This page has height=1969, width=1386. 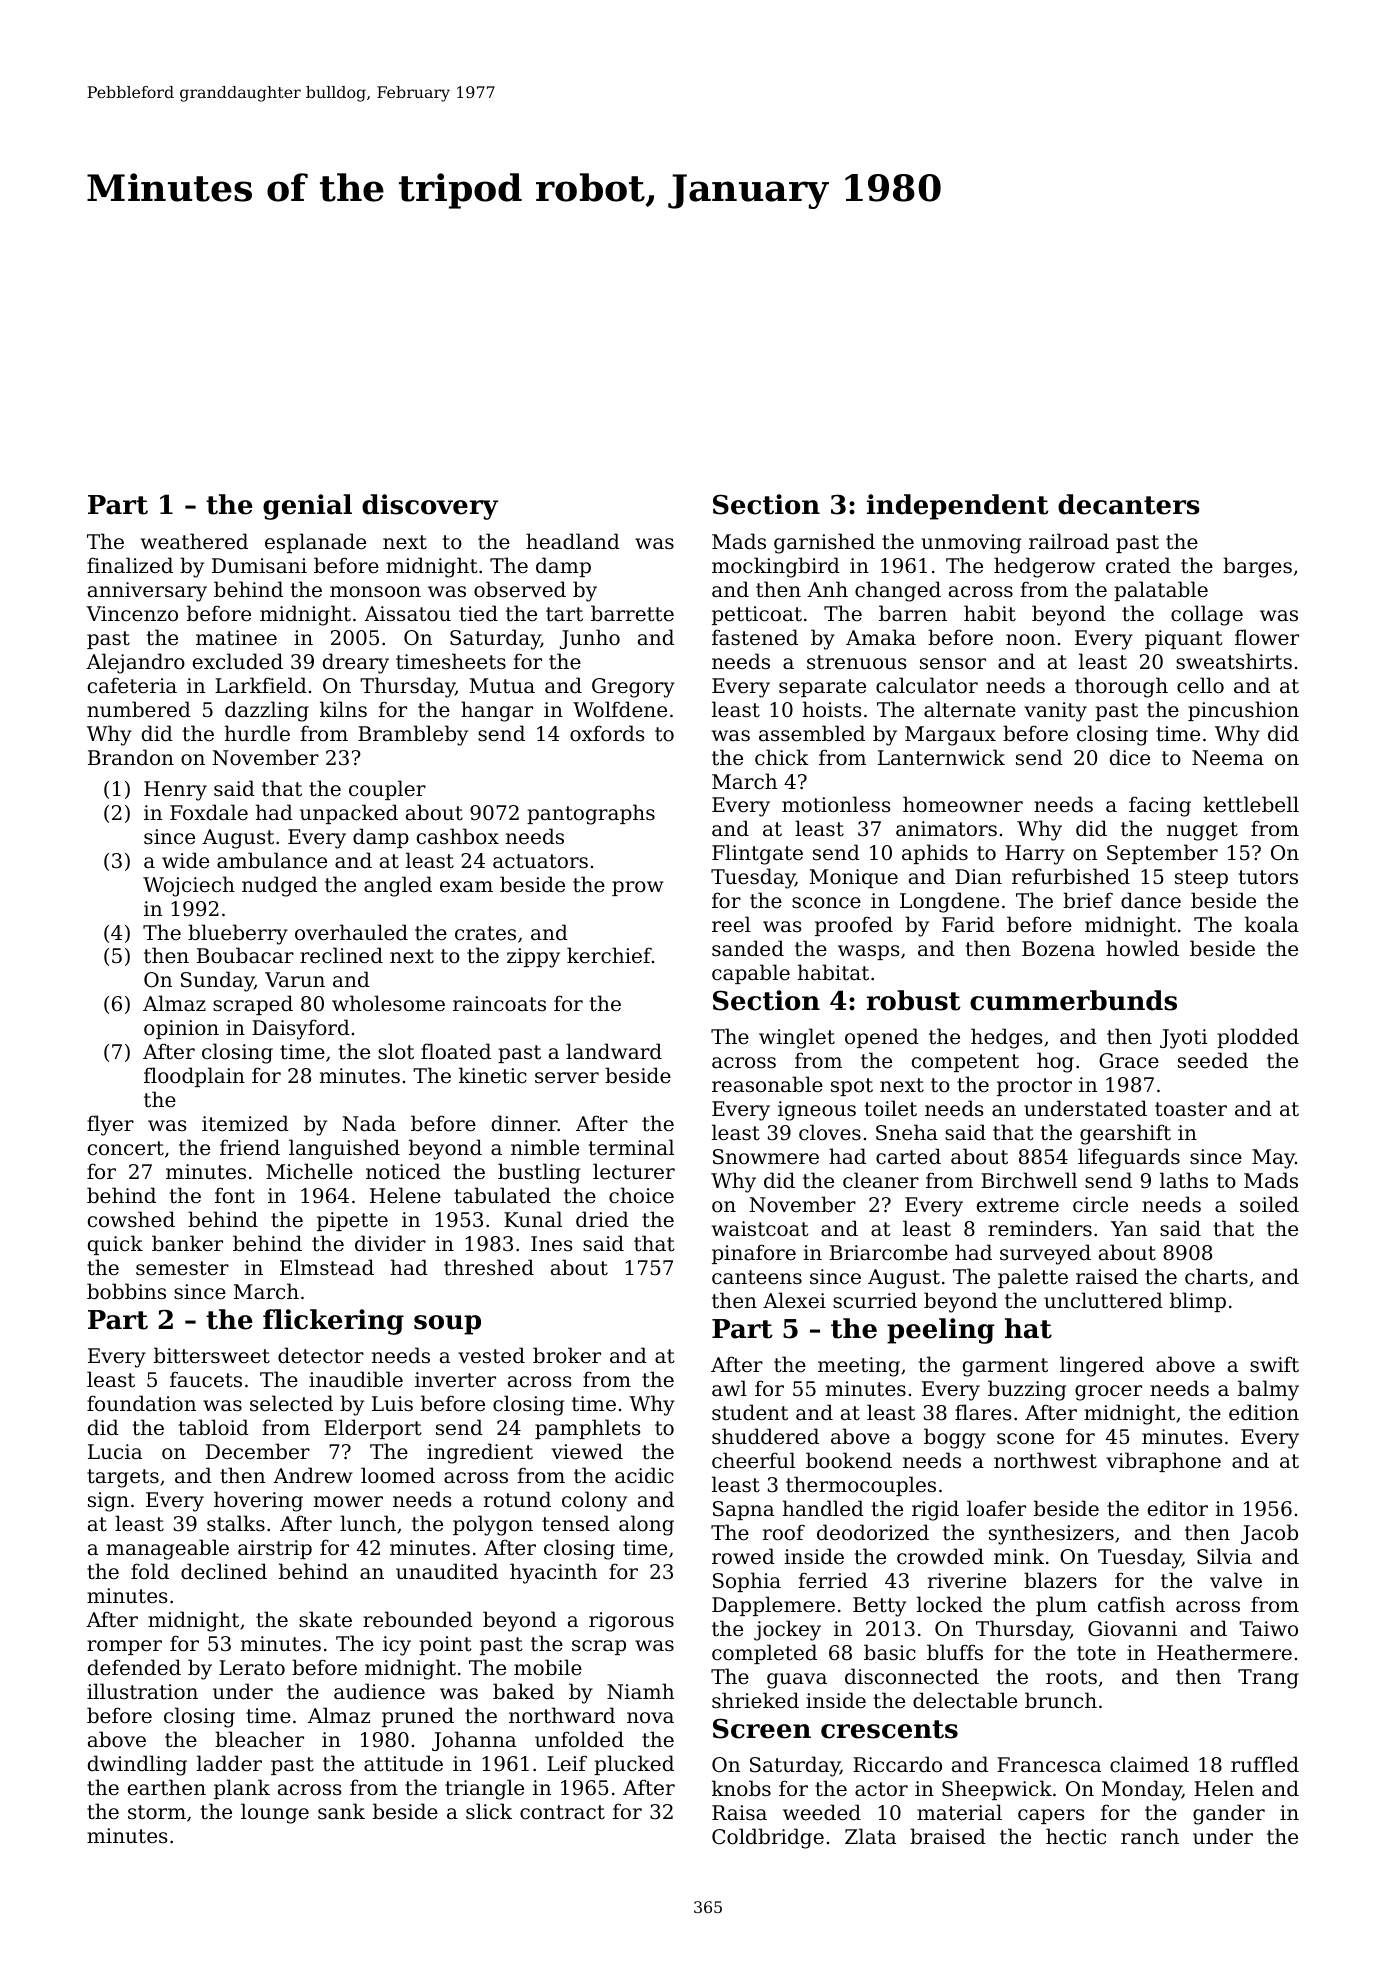 What do you see at coordinates (640, 1691) in the page?
I see `Niamh` at bounding box center [640, 1691].
